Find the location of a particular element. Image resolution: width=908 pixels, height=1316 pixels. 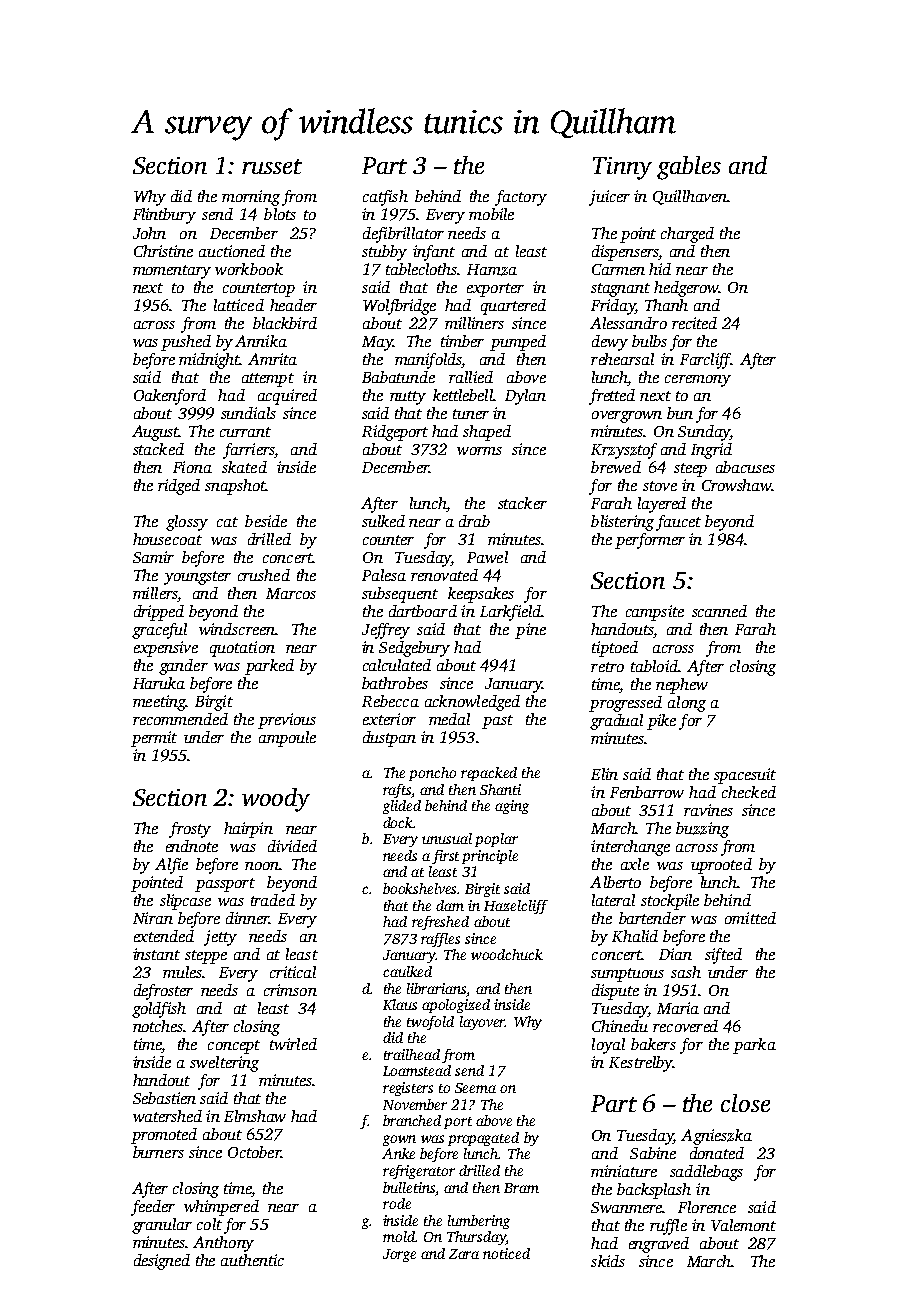

Jorge is located at coordinates (399, 1255).
